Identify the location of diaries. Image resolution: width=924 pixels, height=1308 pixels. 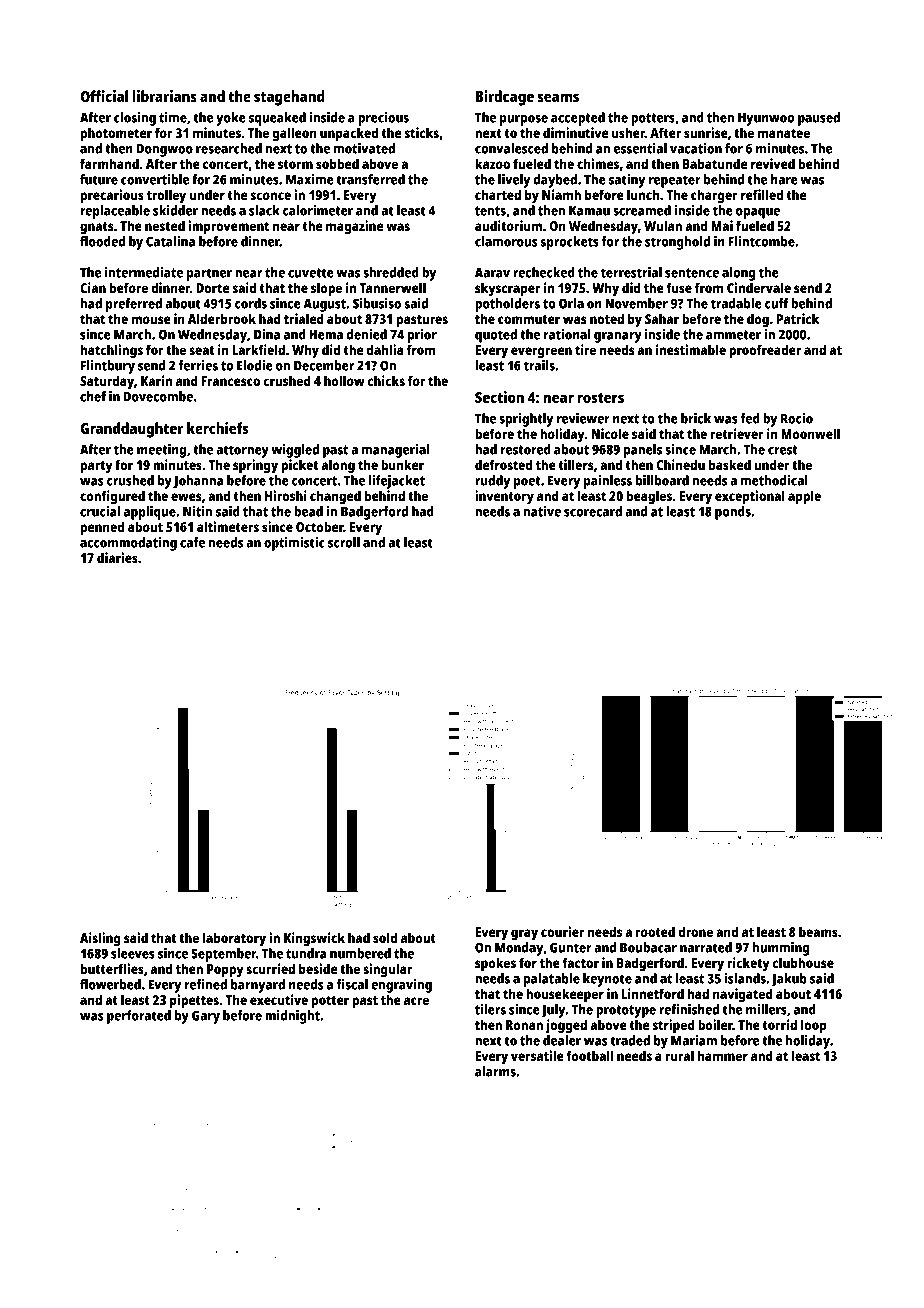
(117, 557).
